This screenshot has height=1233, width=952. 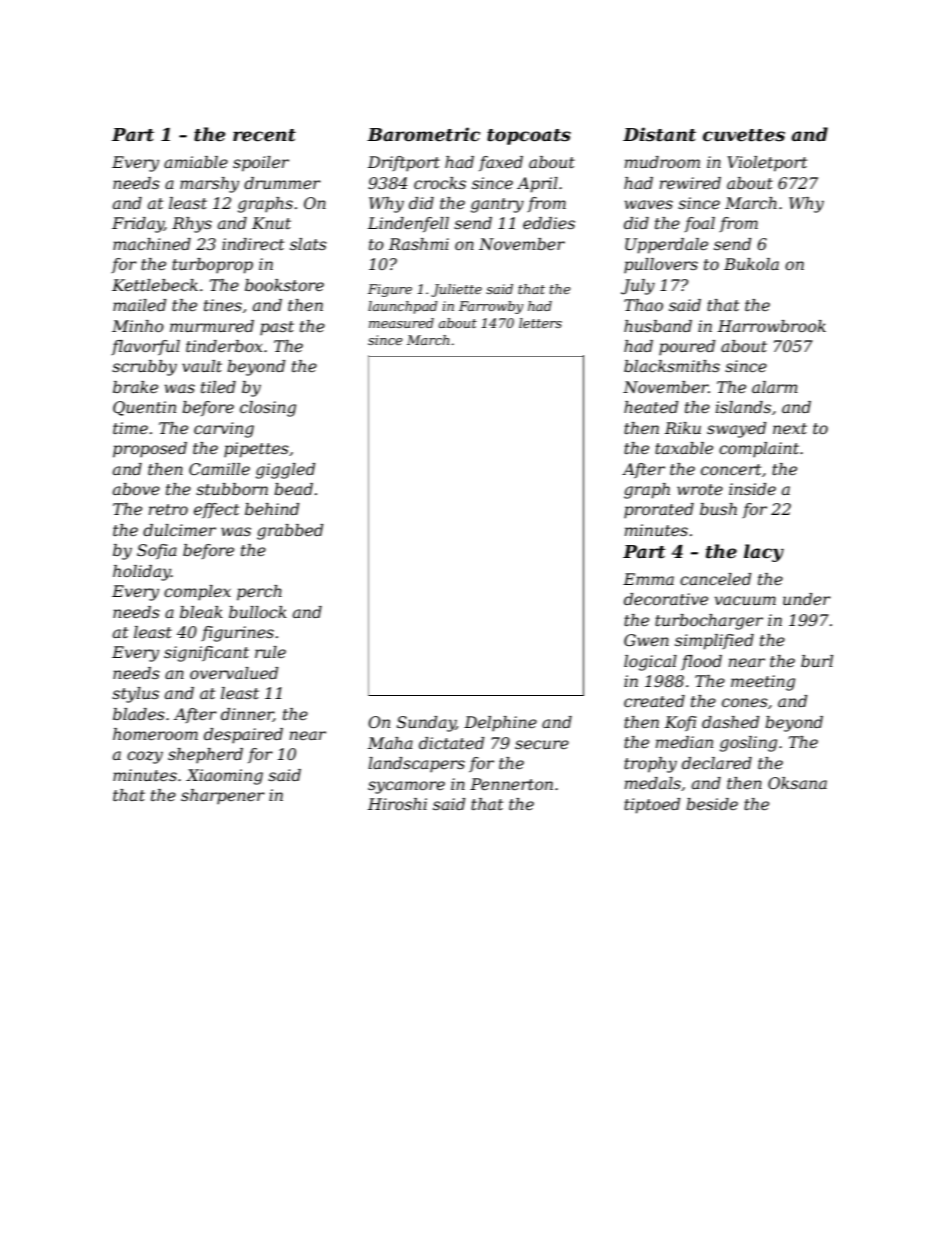 What do you see at coordinates (264, 135) in the screenshot?
I see `recent` at bounding box center [264, 135].
